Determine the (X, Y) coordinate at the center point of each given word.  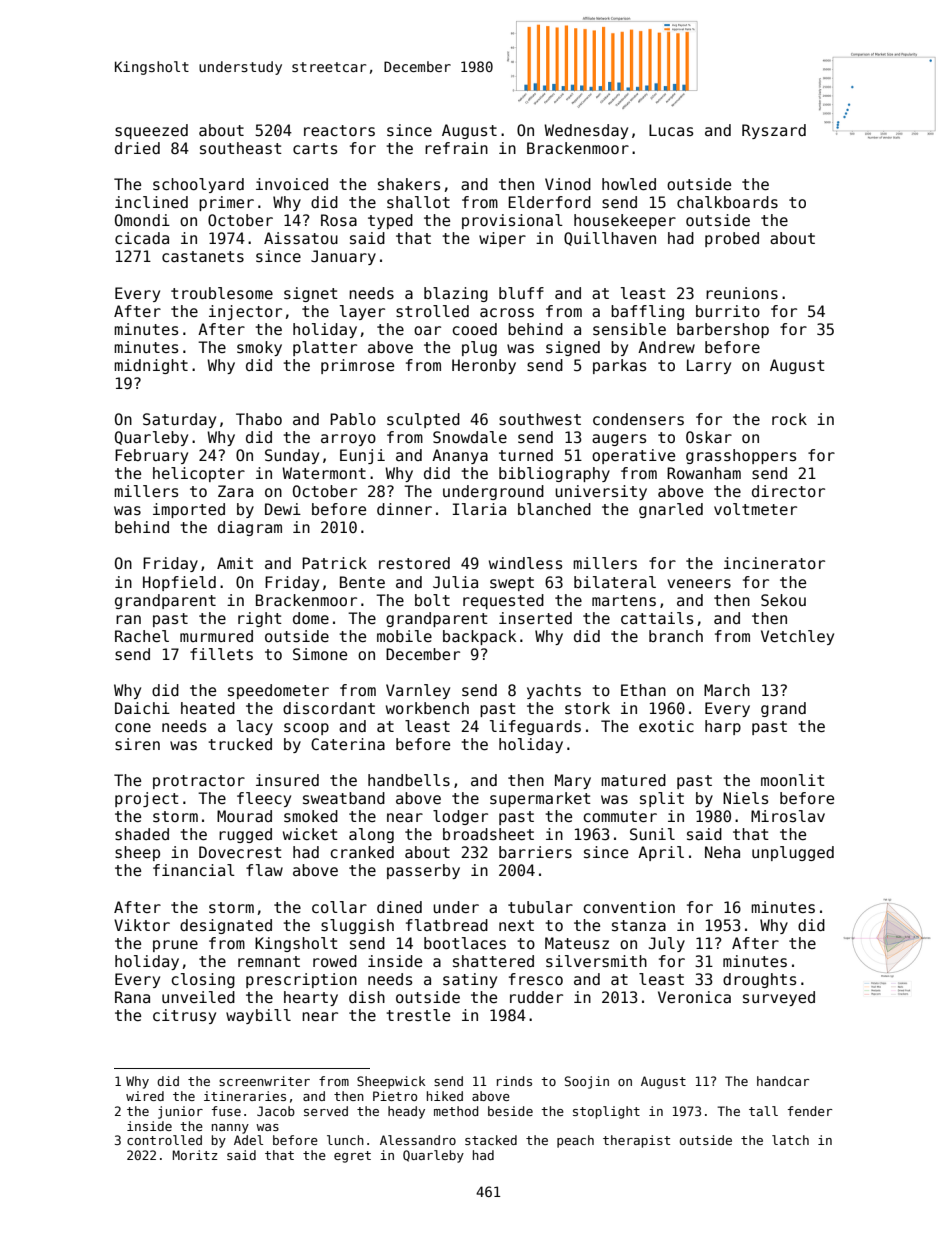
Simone (320, 654)
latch (790, 1140)
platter (325, 348)
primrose (357, 366)
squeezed (151, 131)
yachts (554, 691)
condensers (638, 419)
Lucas (671, 130)
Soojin (587, 1082)
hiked (445, 1096)
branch (676, 636)
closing (203, 980)
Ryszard (774, 131)
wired (145, 1096)
